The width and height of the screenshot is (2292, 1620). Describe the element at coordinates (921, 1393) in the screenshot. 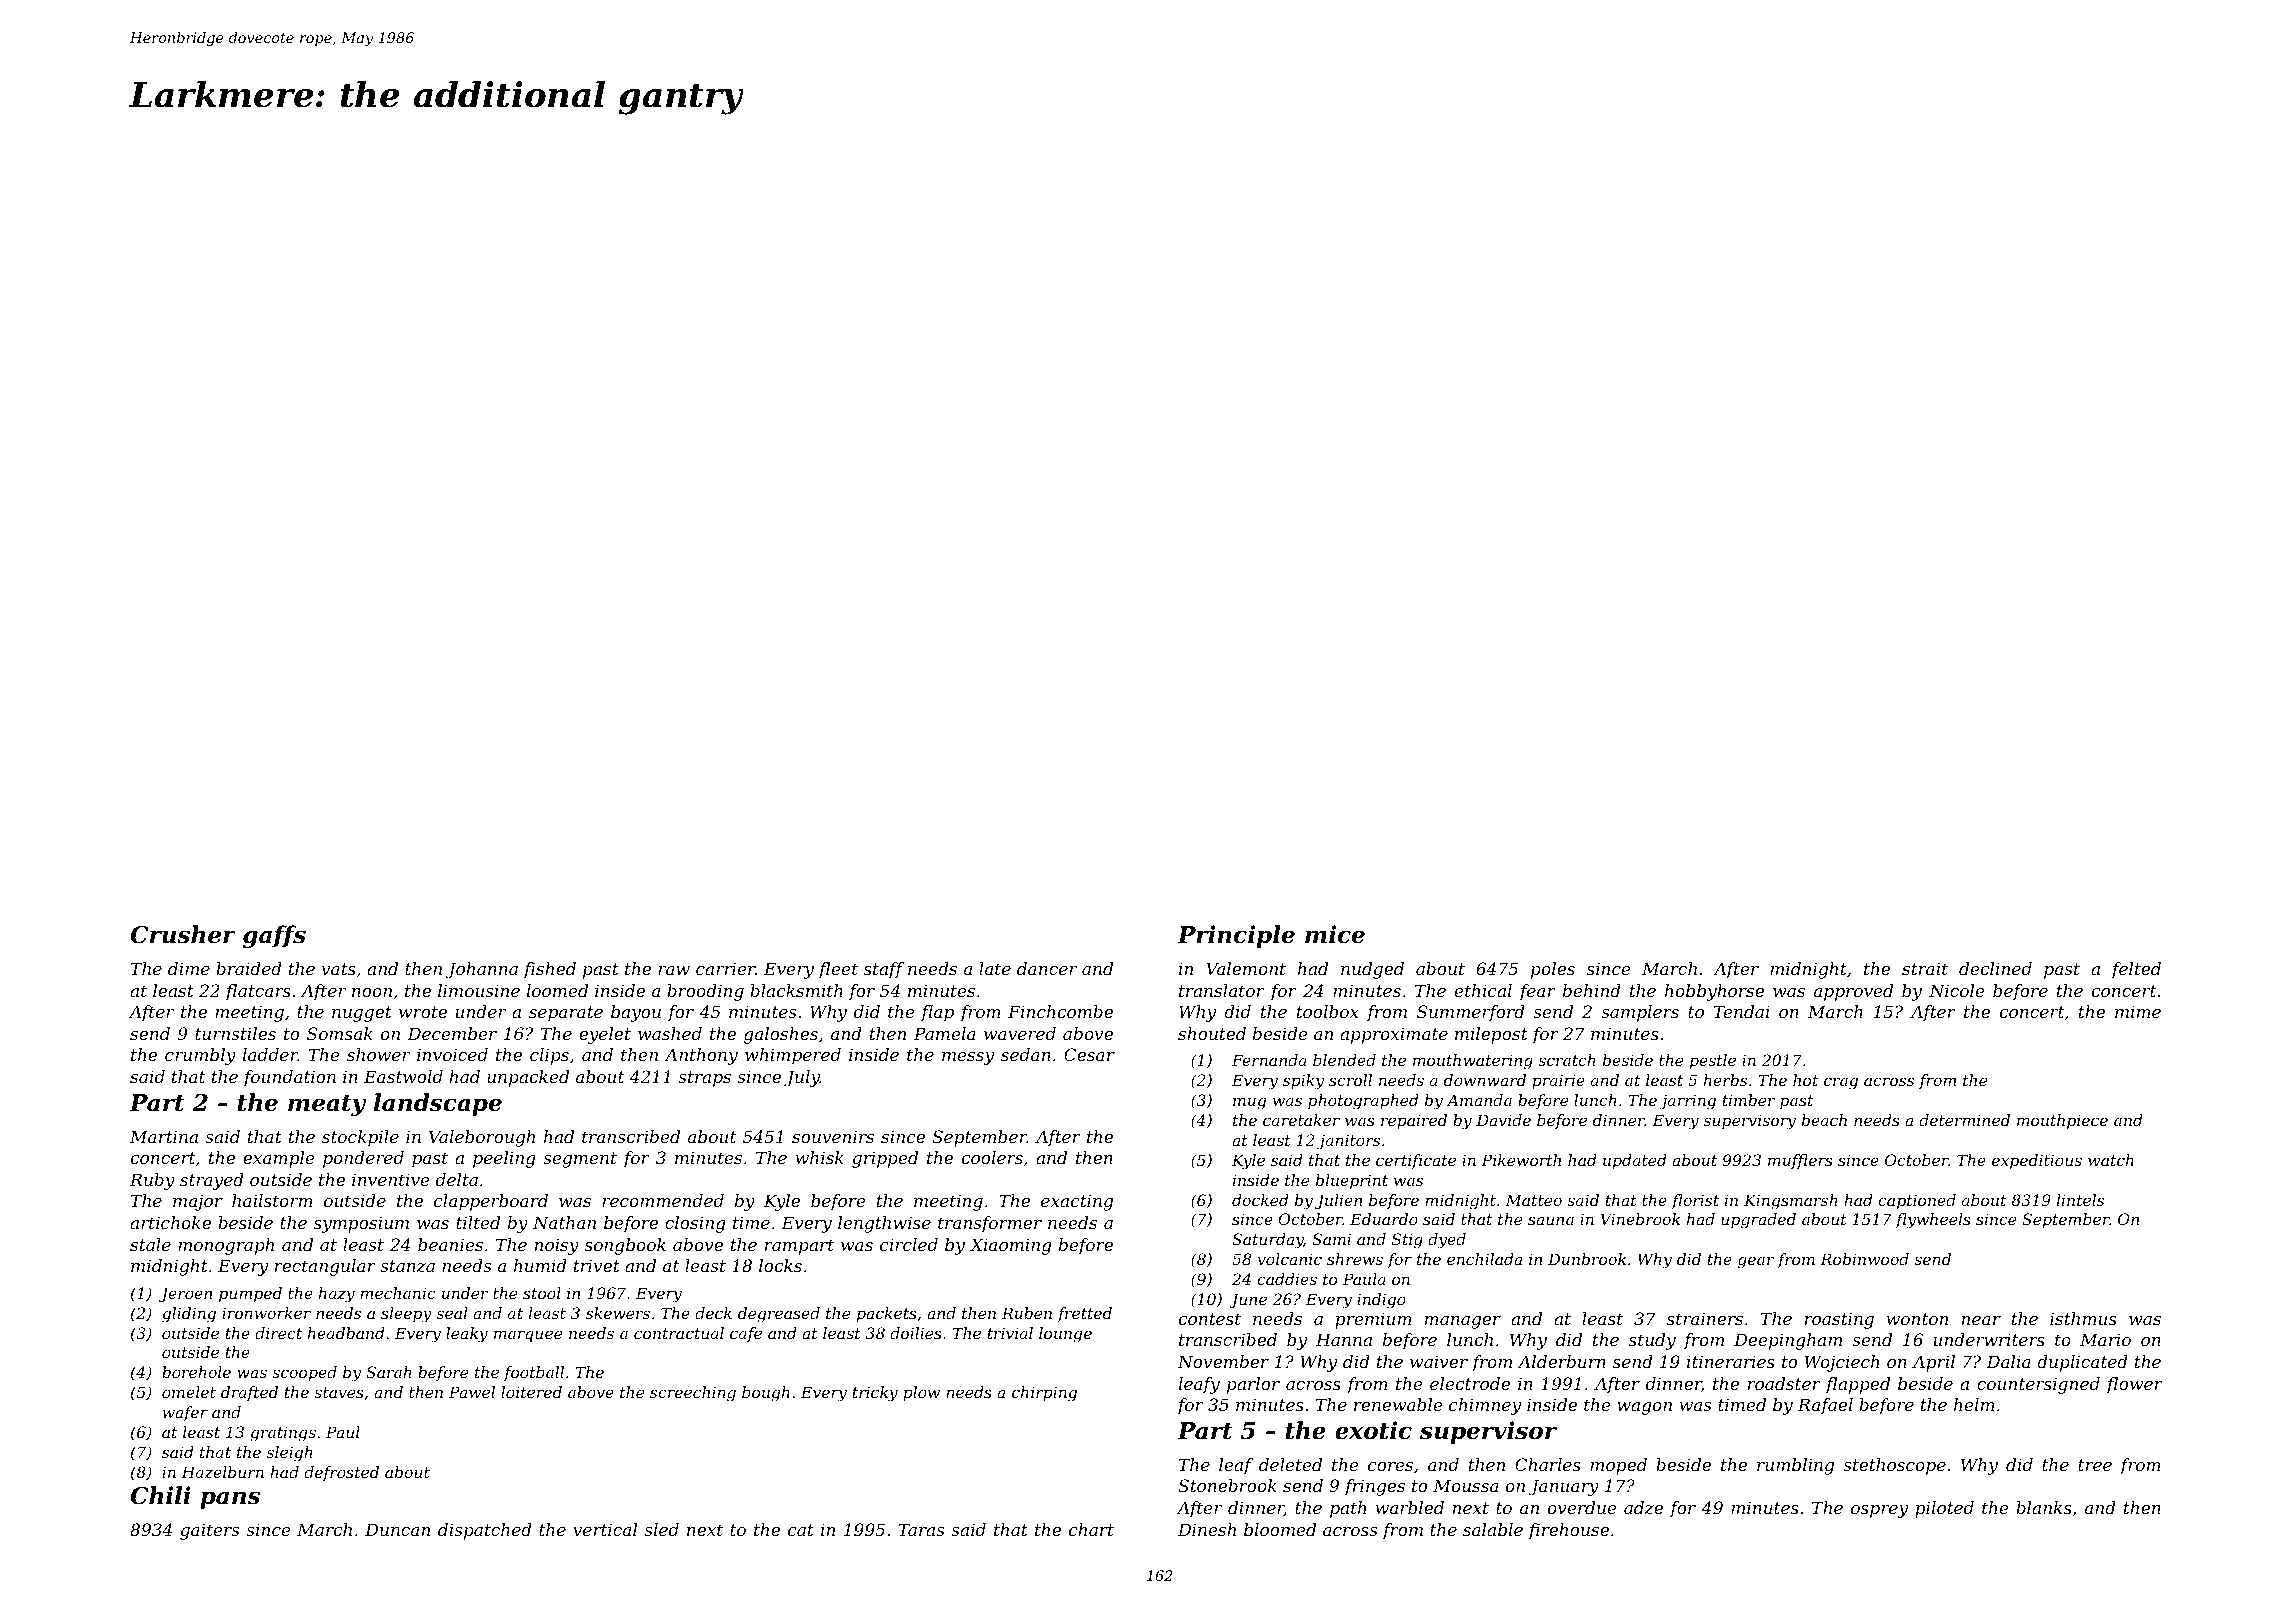

I see `plow` at that location.
